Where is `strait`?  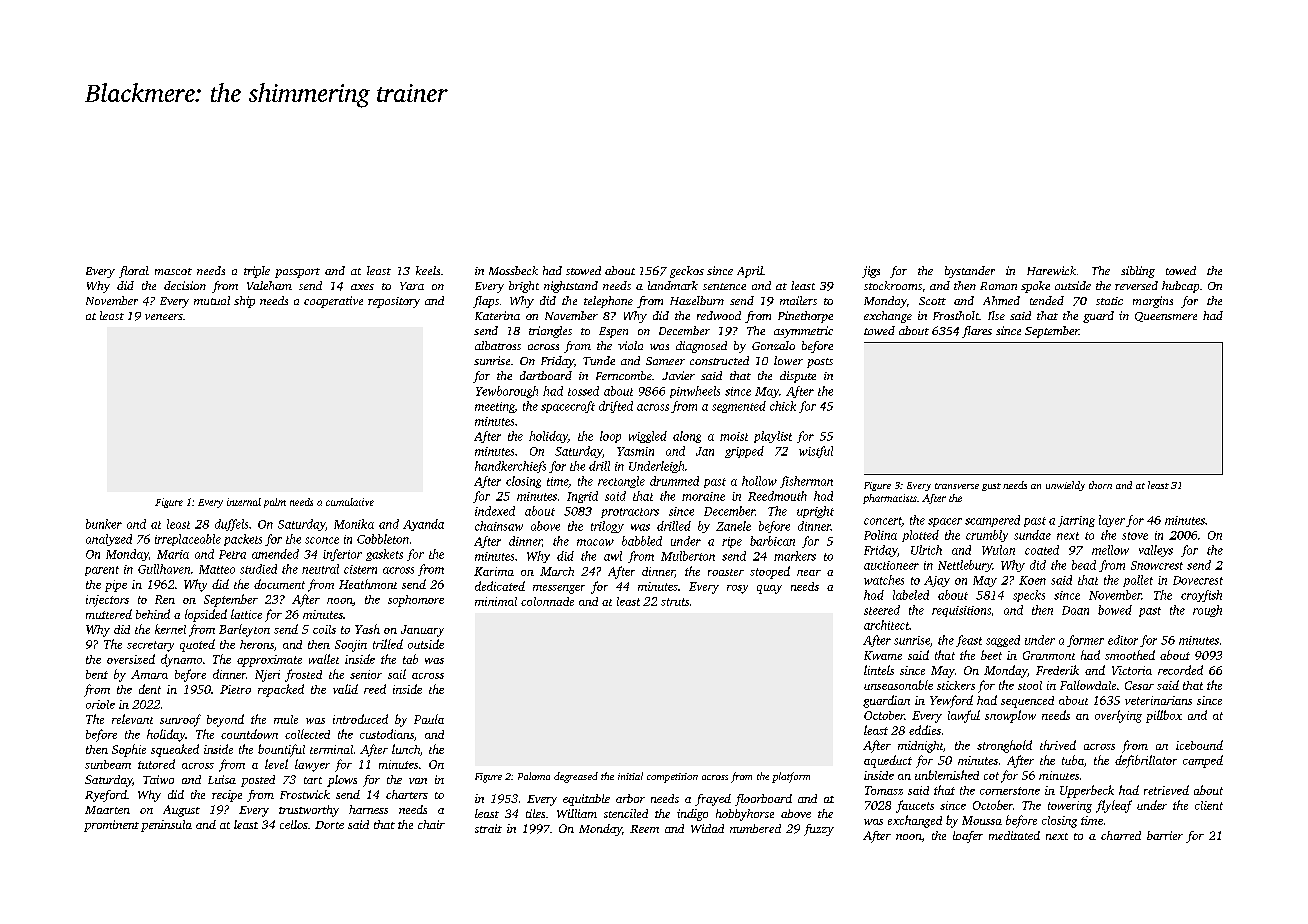
strait is located at coordinates (488, 828).
